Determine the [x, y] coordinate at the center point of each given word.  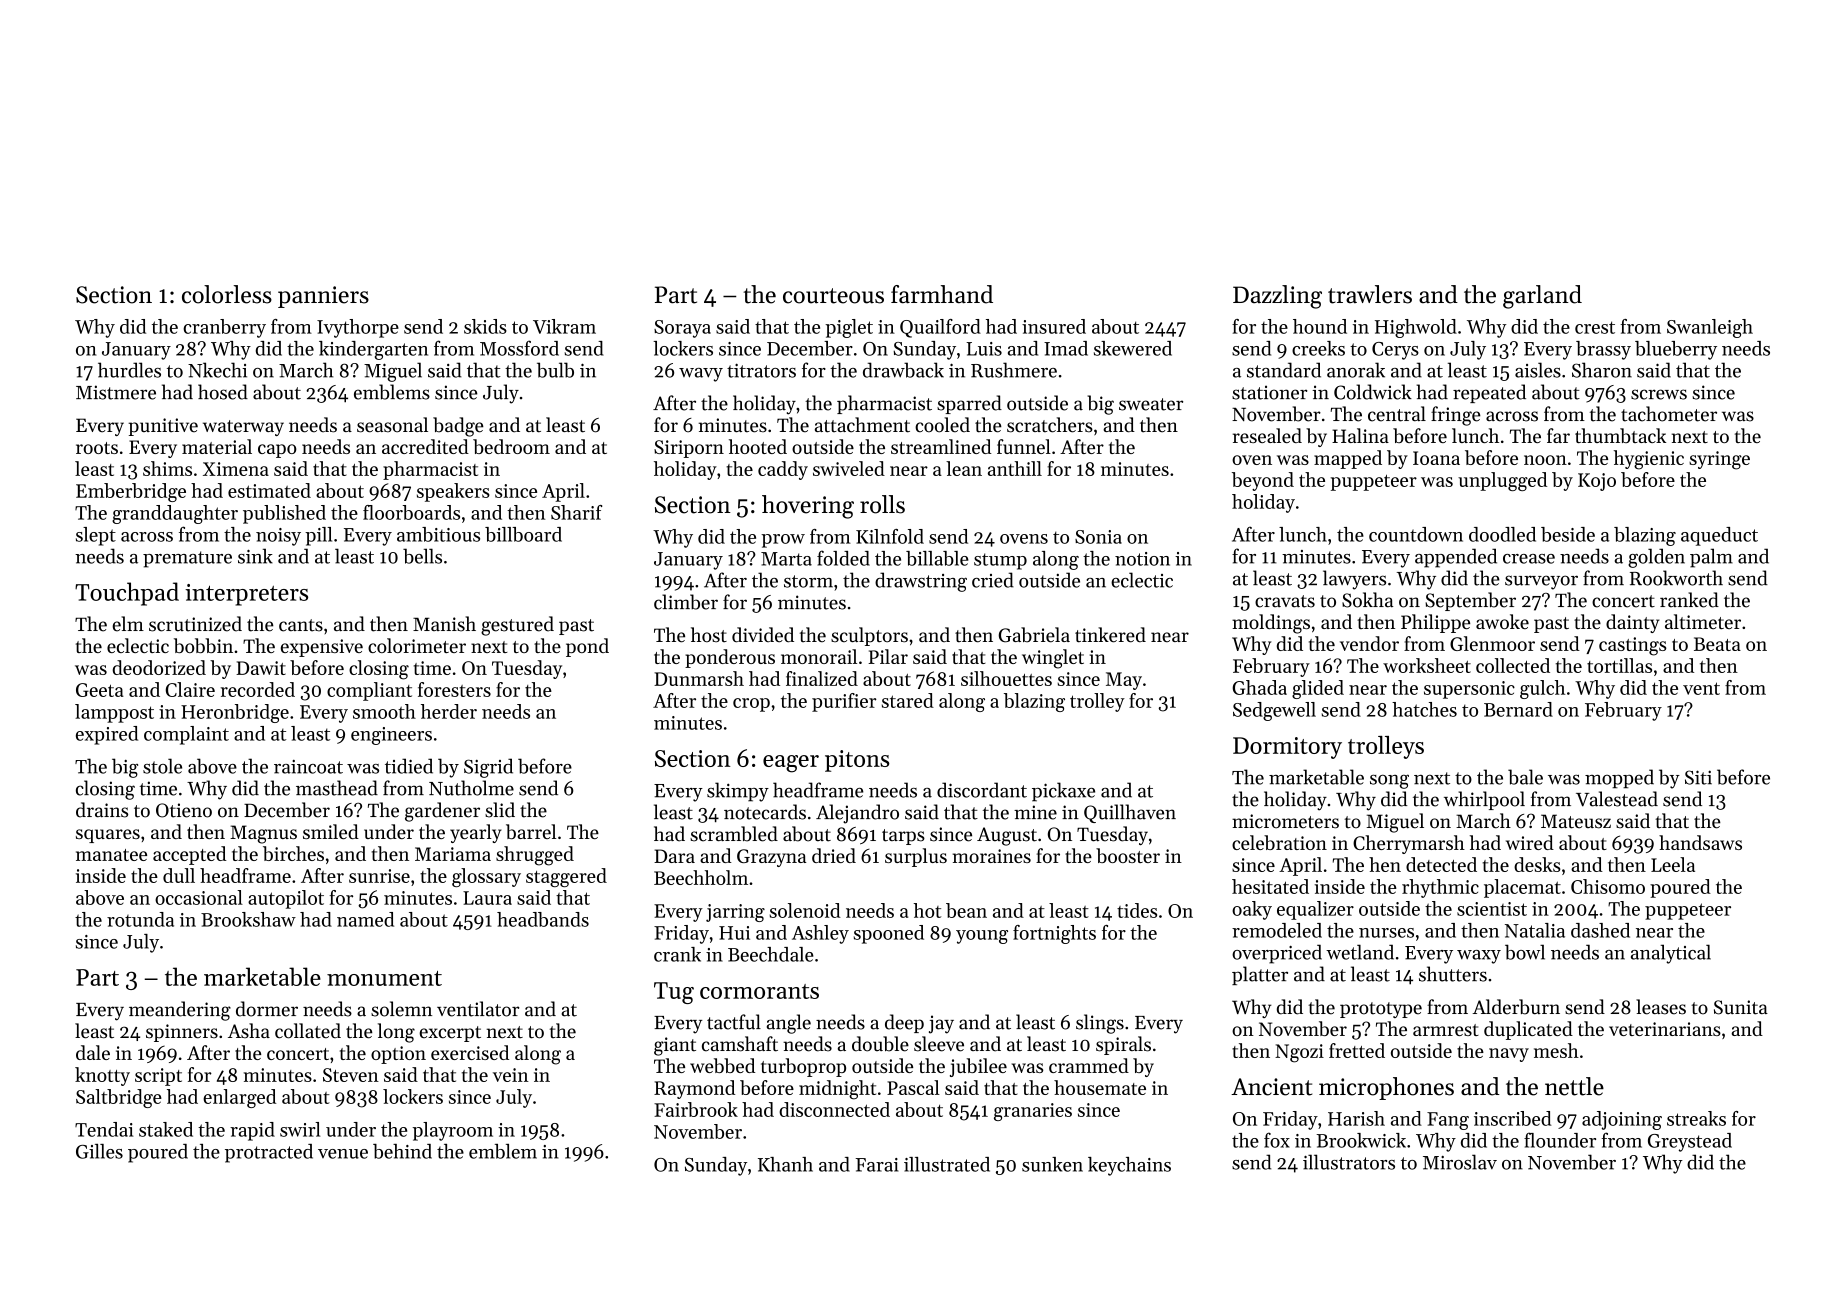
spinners [182, 1033]
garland [1542, 297]
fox [1277, 1140]
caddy [783, 470]
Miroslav [1460, 1162]
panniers [323, 297]
